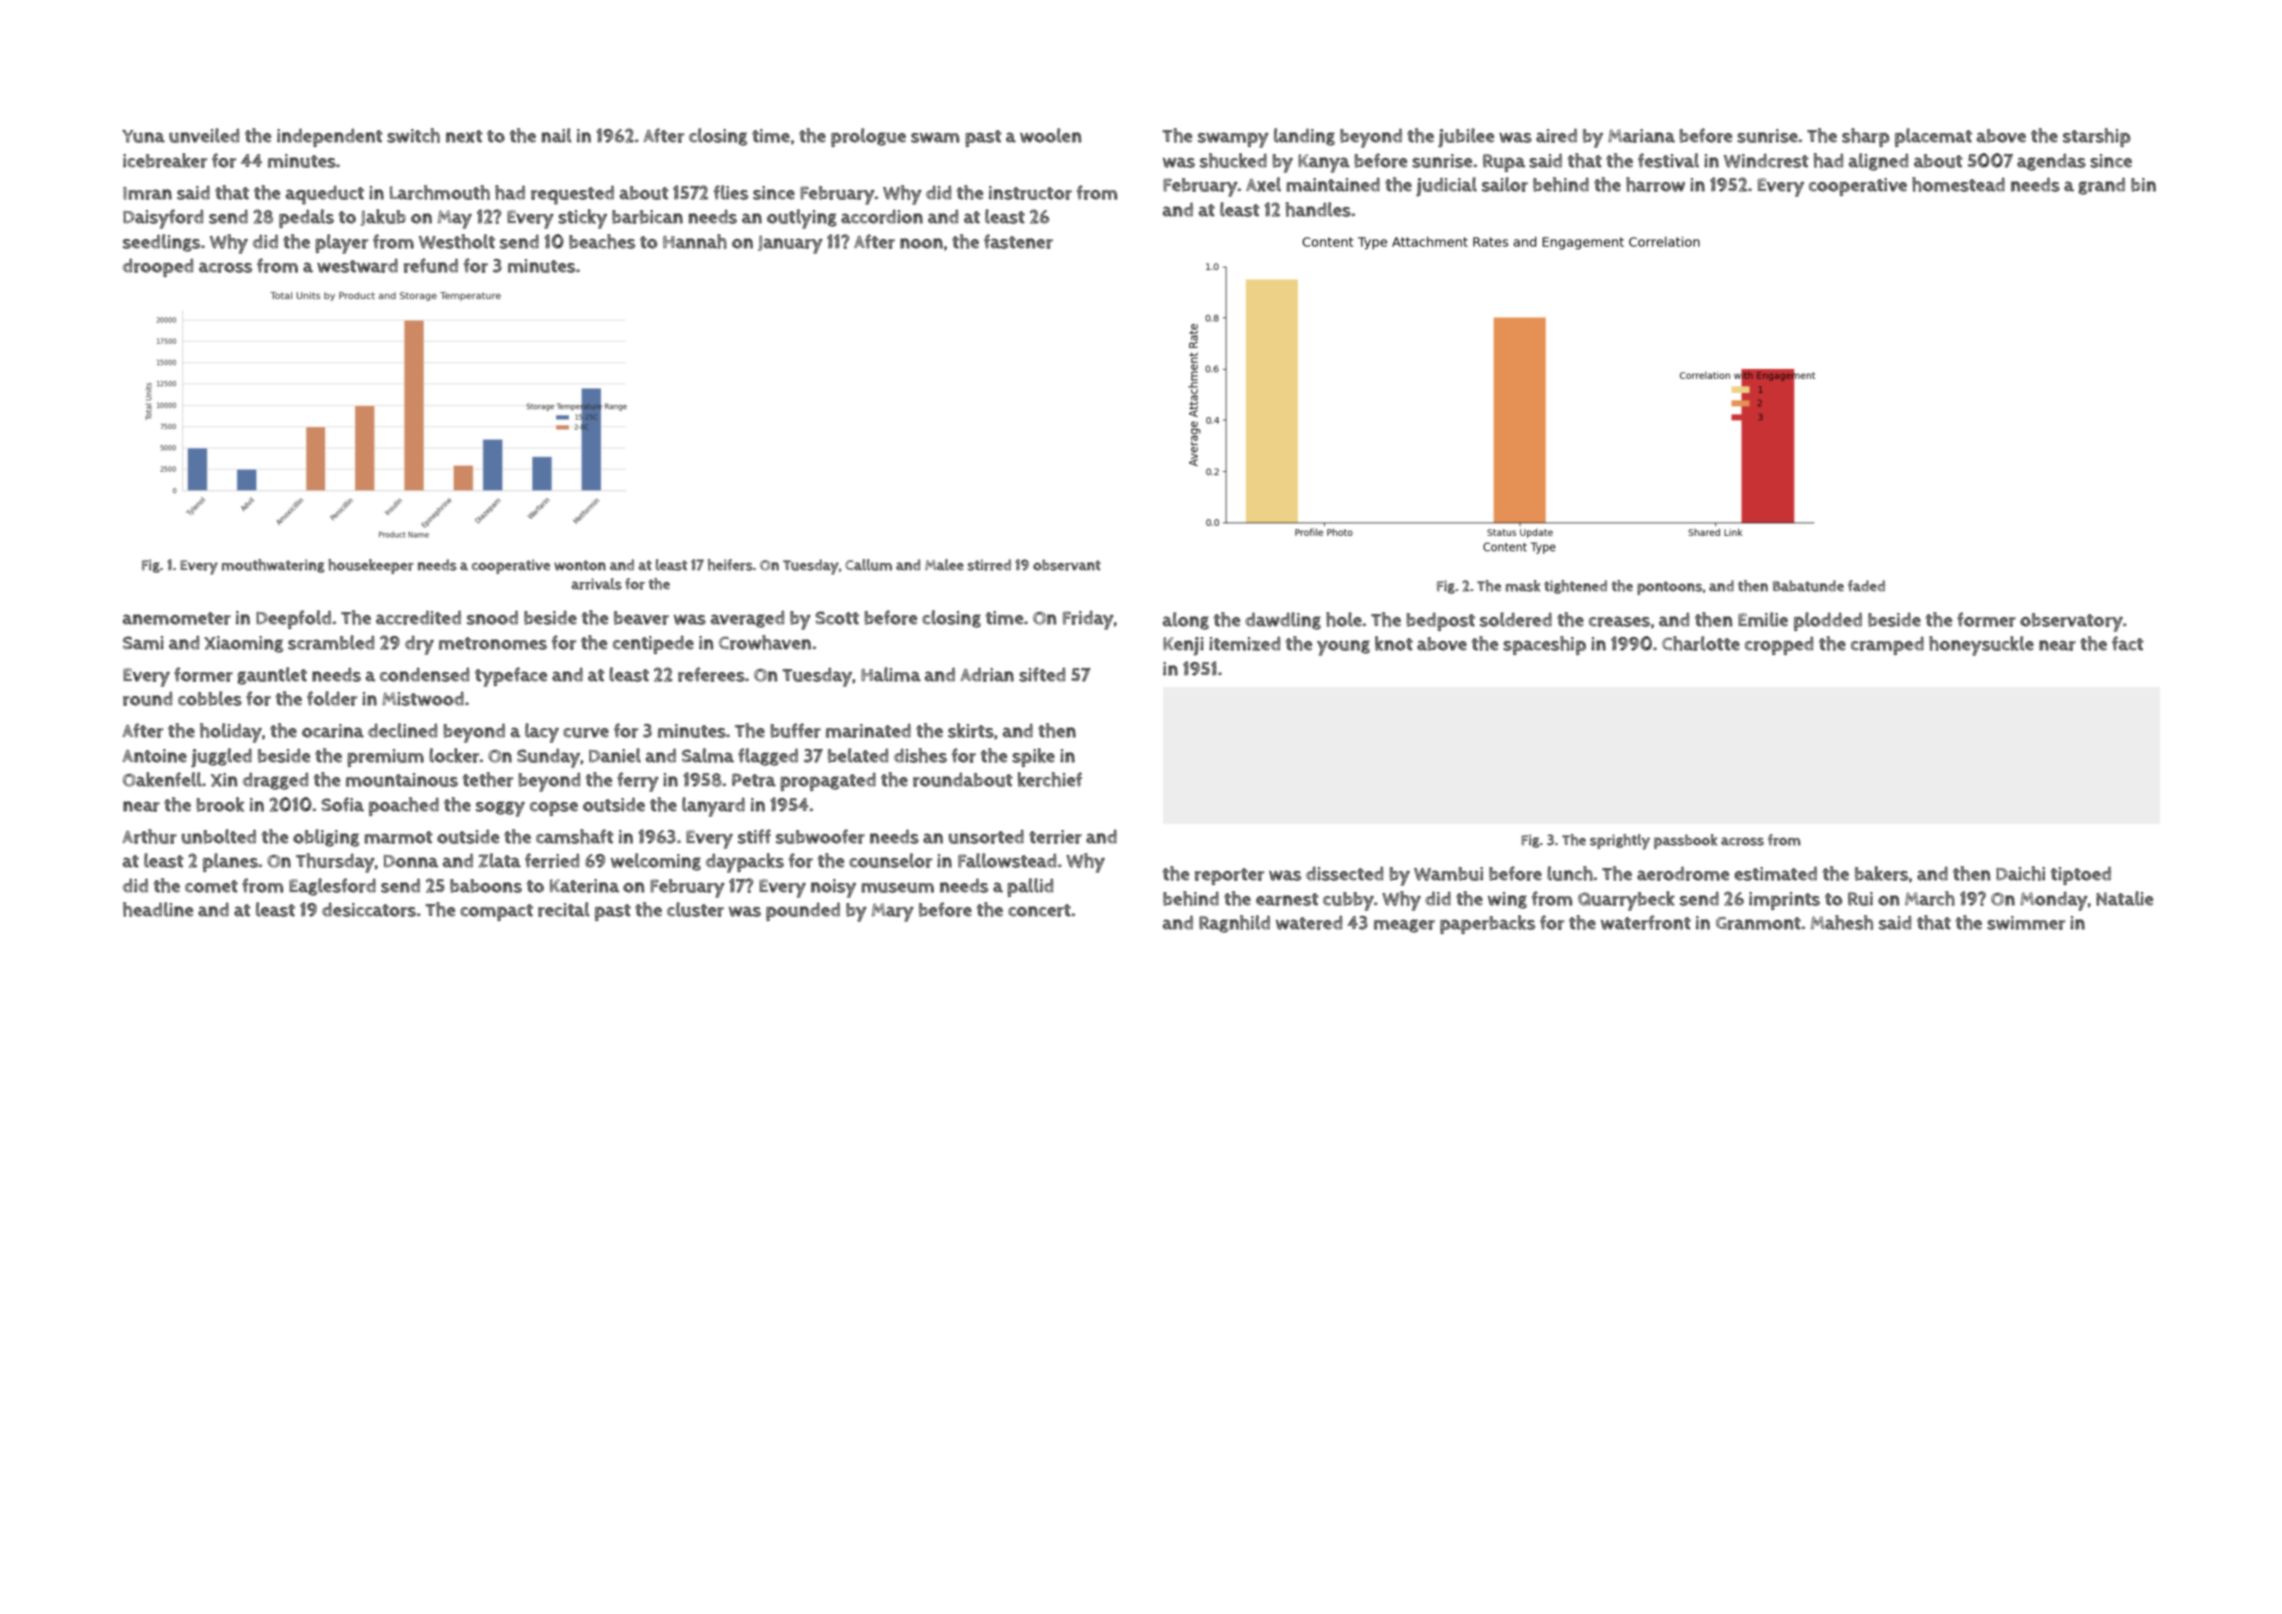 The height and width of the screenshot is (1614, 2282). Describe the element at coordinates (1318, 209) in the screenshot. I see `handles` at that location.
